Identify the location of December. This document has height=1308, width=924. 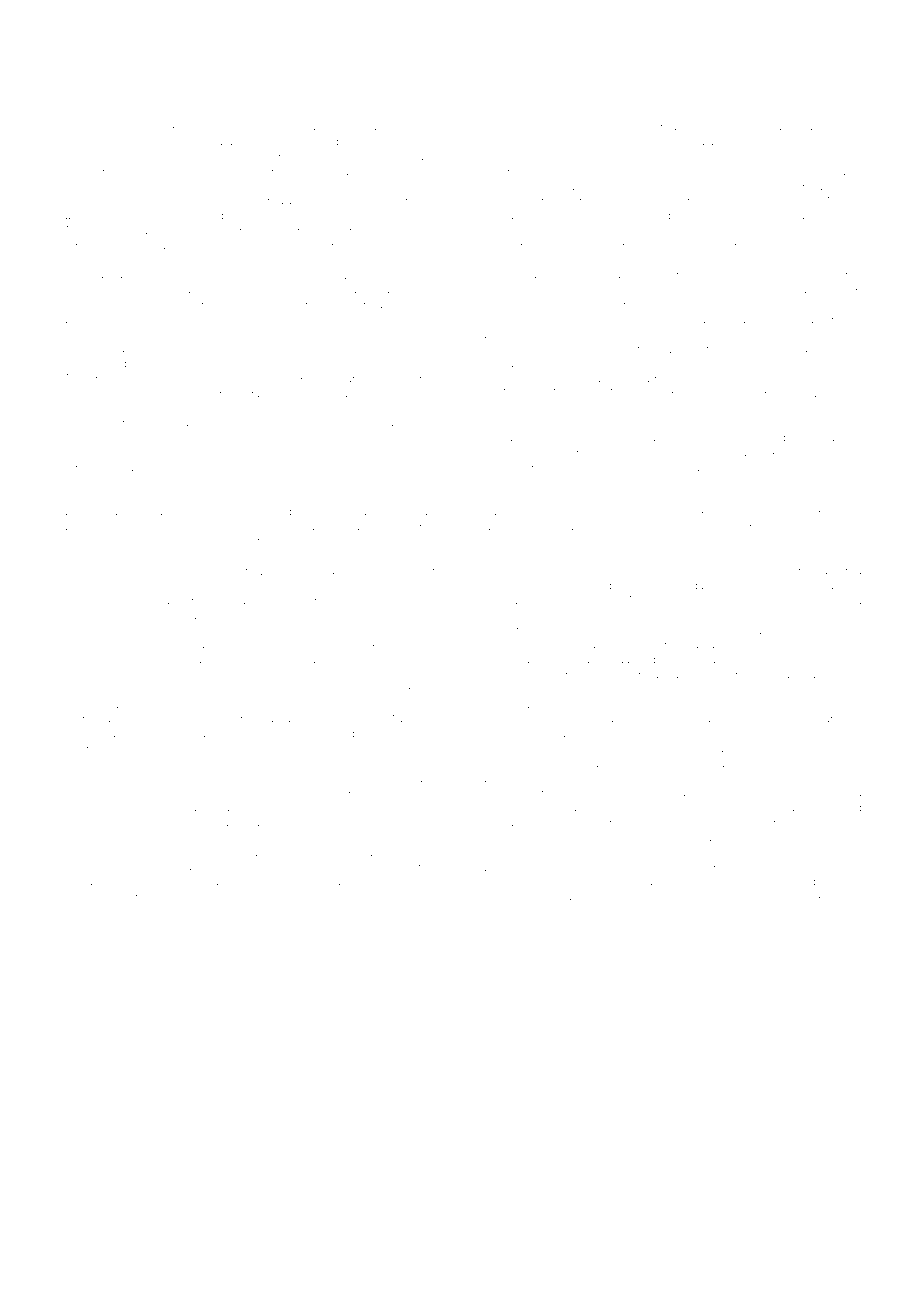
(291, 837).
